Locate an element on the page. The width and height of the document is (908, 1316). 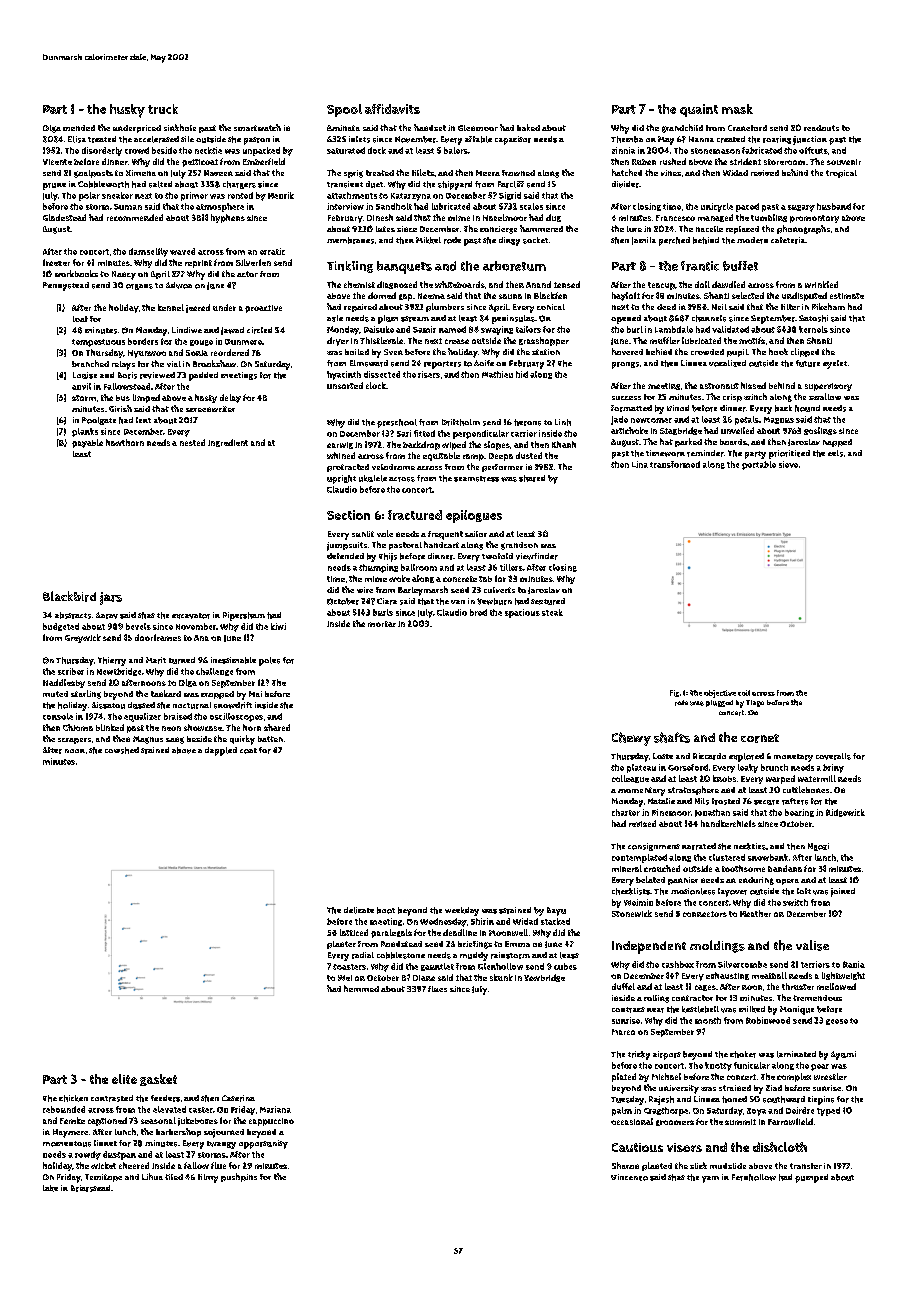
readouts is located at coordinates (821, 128).
